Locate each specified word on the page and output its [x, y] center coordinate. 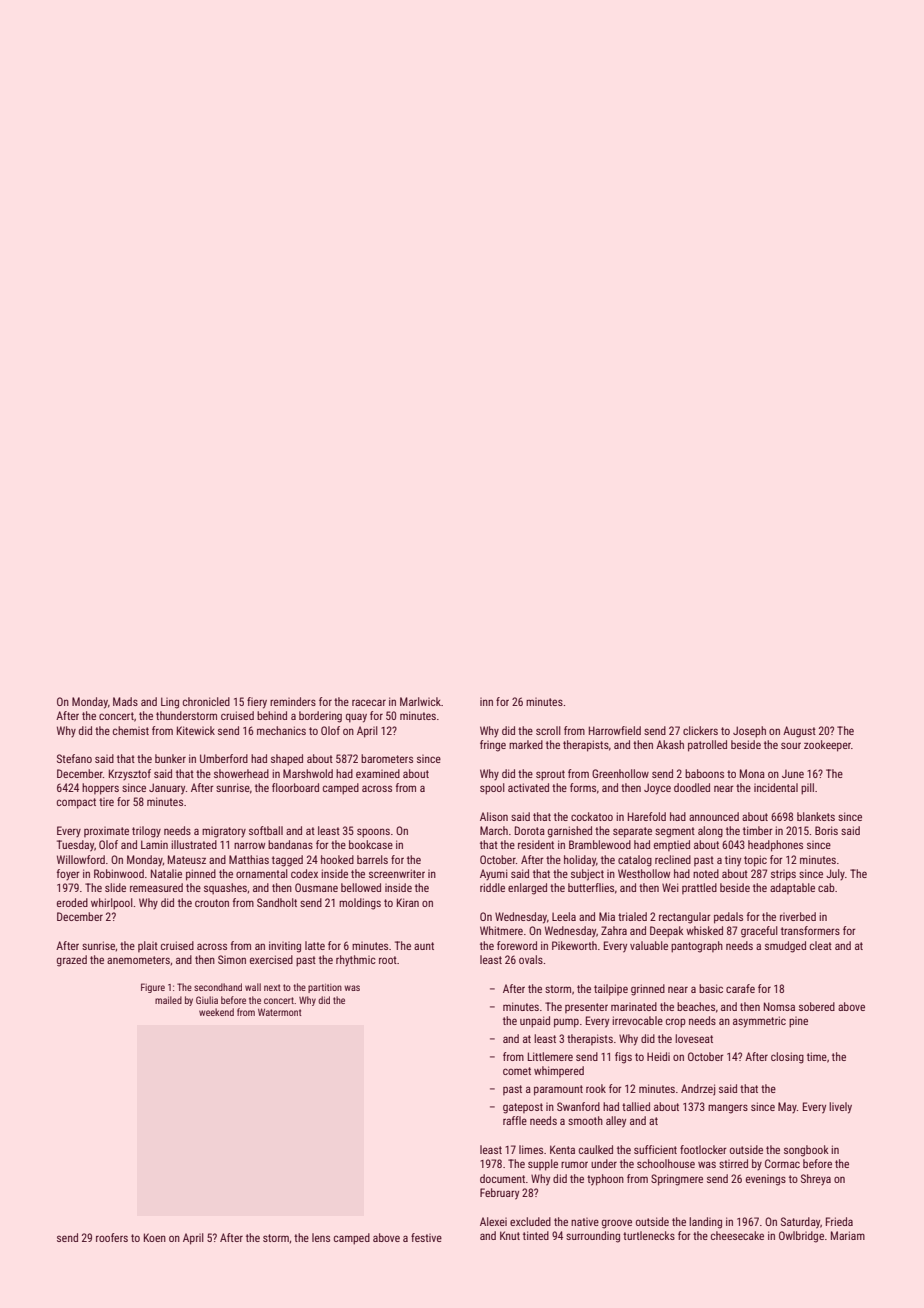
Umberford [224, 758]
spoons [373, 833]
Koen [155, 1237]
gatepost [523, 1108]
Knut [510, 1235]
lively [840, 1108]
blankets [816, 816]
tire [106, 802]
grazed [72, 961]
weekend [216, 1012]
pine [798, 1022]
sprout [550, 775]
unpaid [535, 1022]
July [835, 874]
